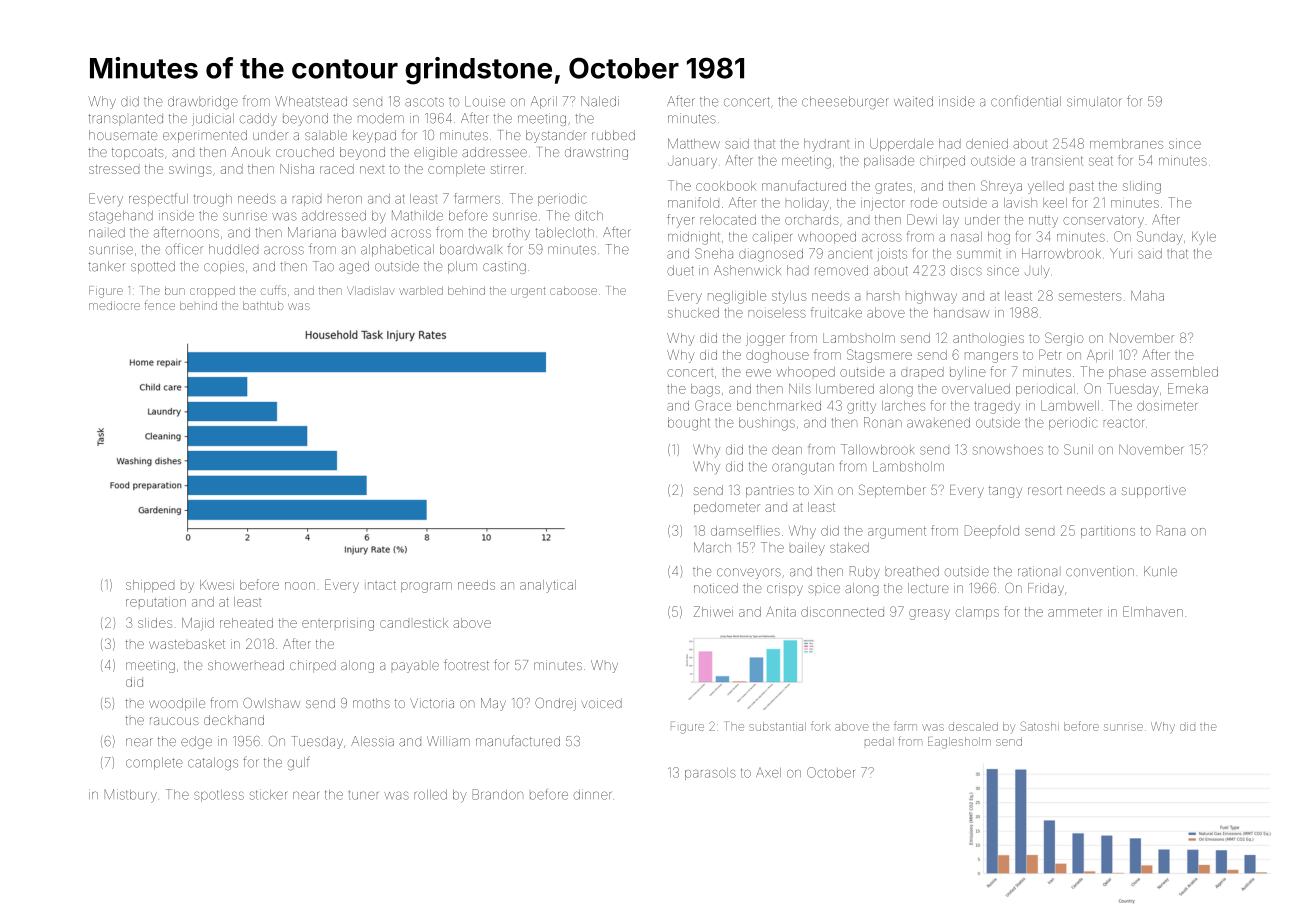 The width and height of the page is (1308, 924). Describe the element at coordinates (203, 102) in the page. I see `drawbridge` at that location.
